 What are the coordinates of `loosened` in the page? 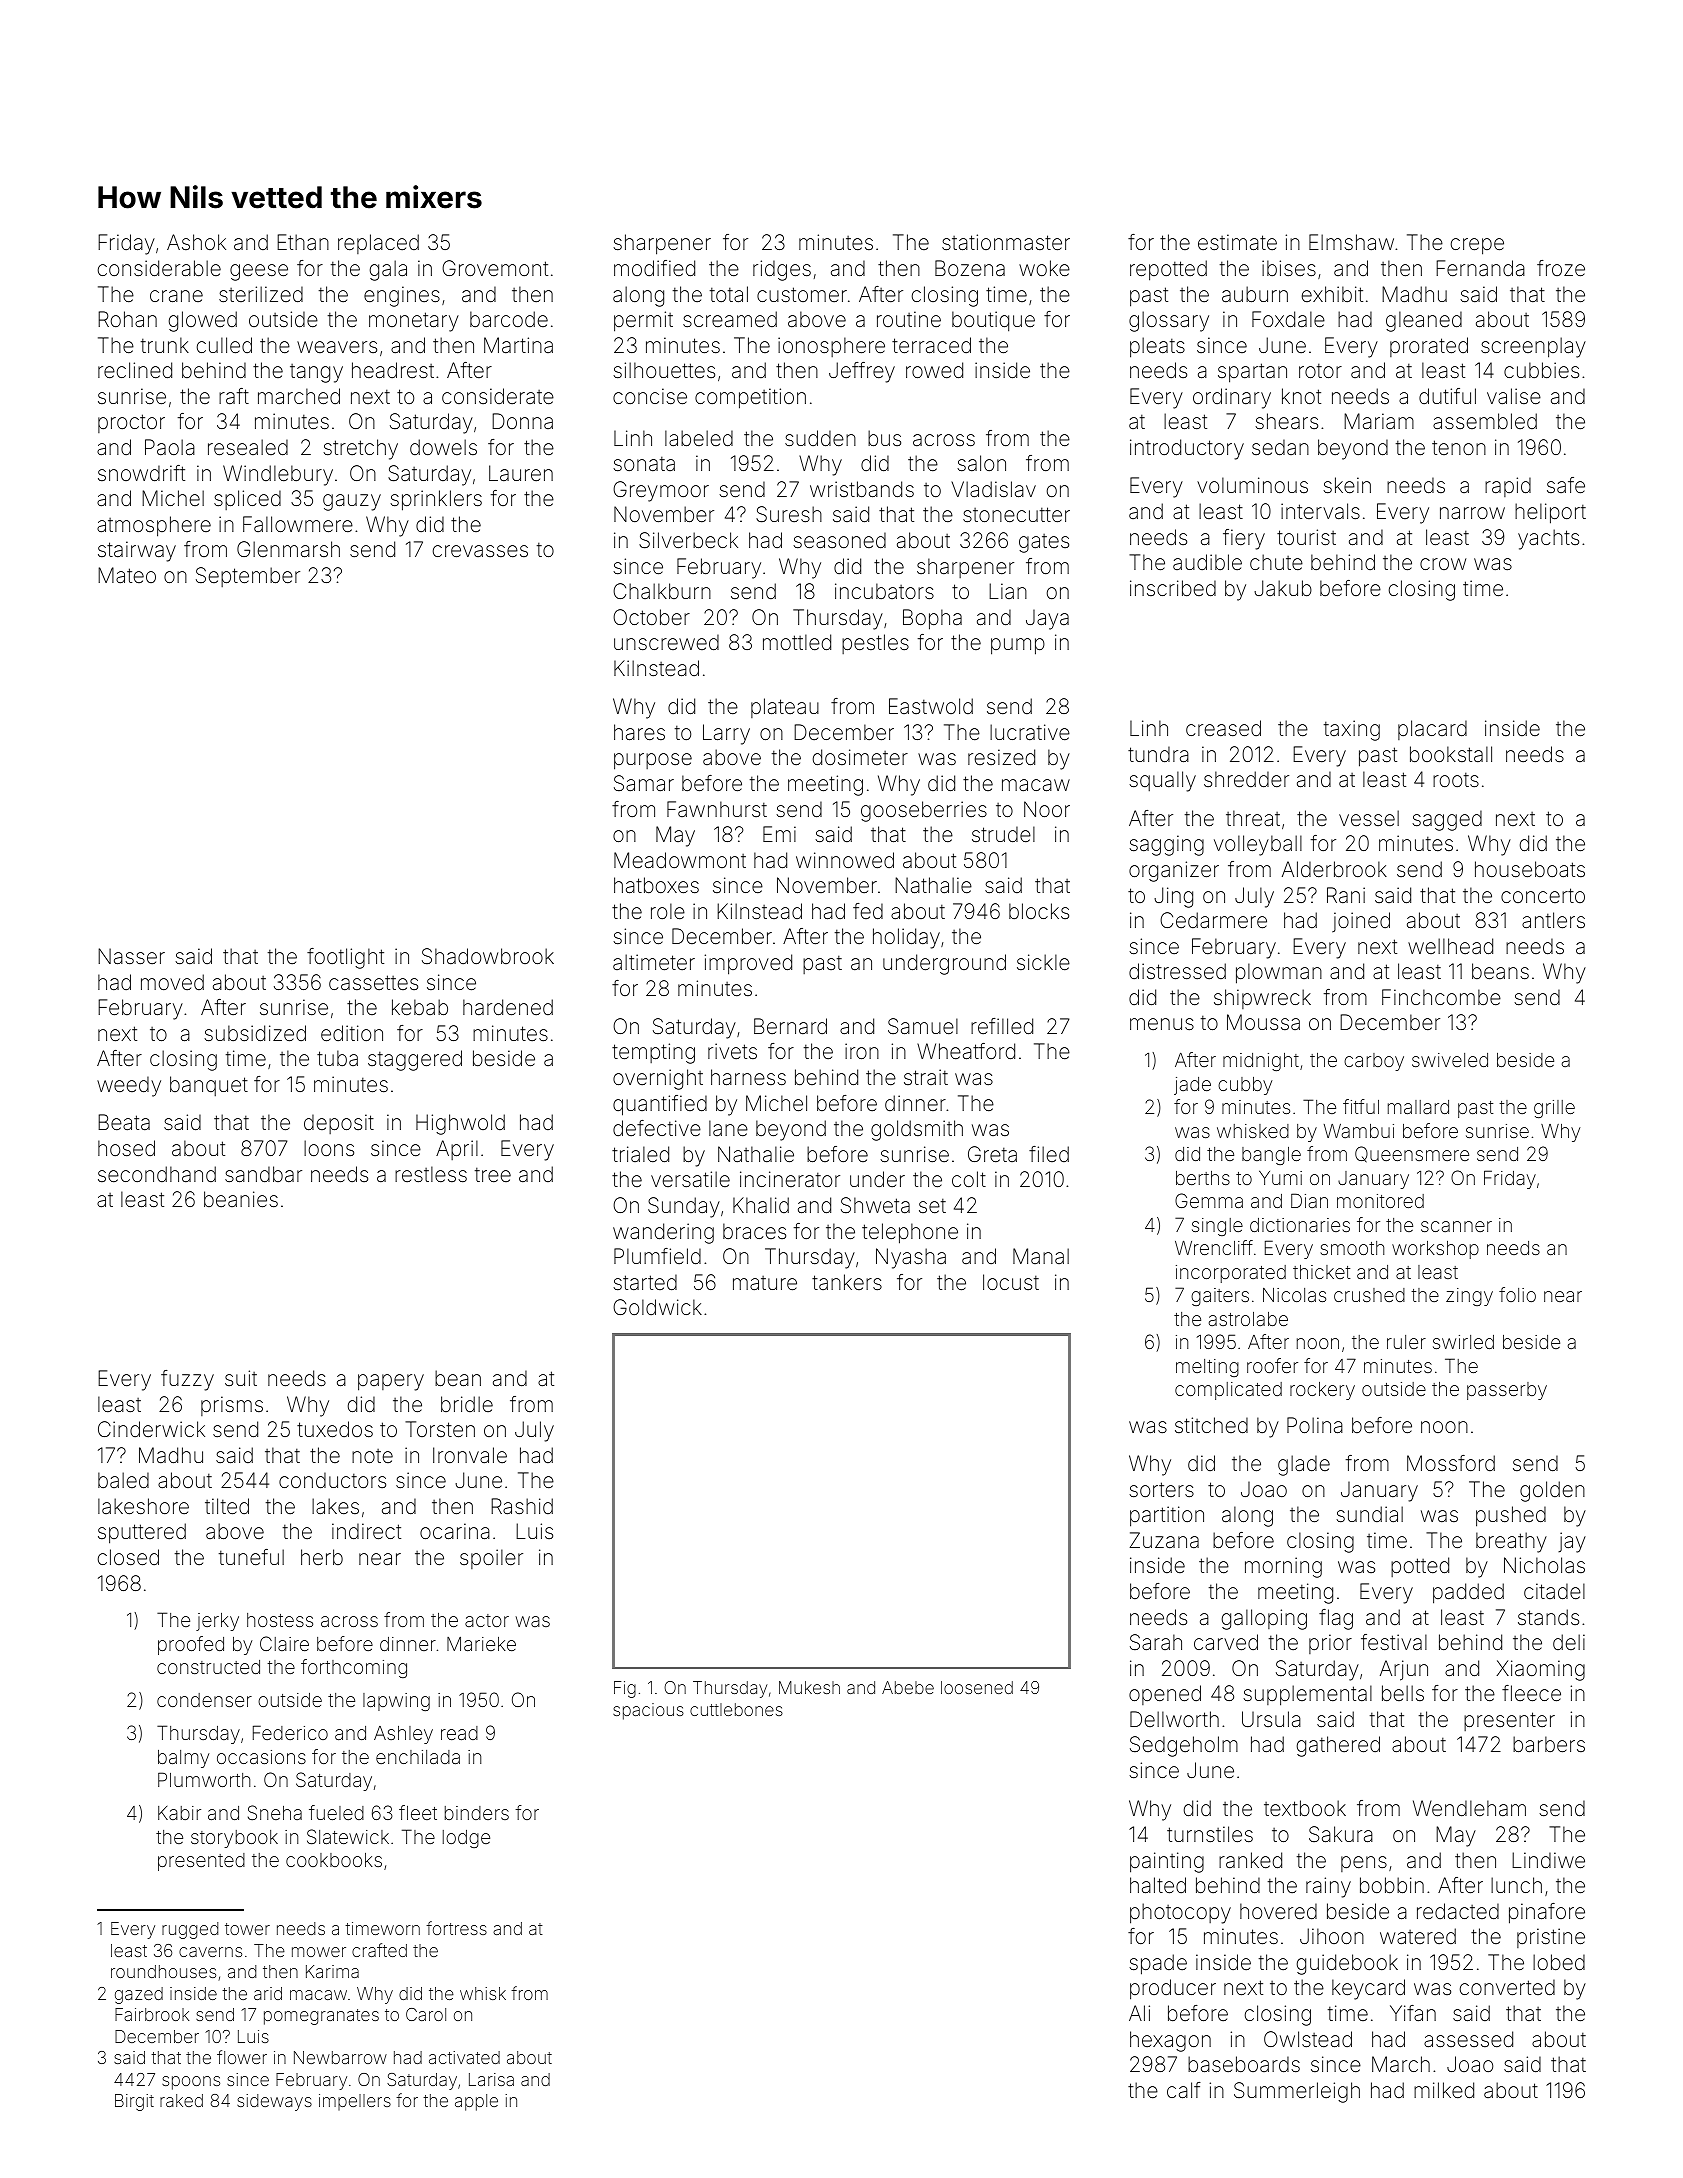 It's located at (977, 1687).
